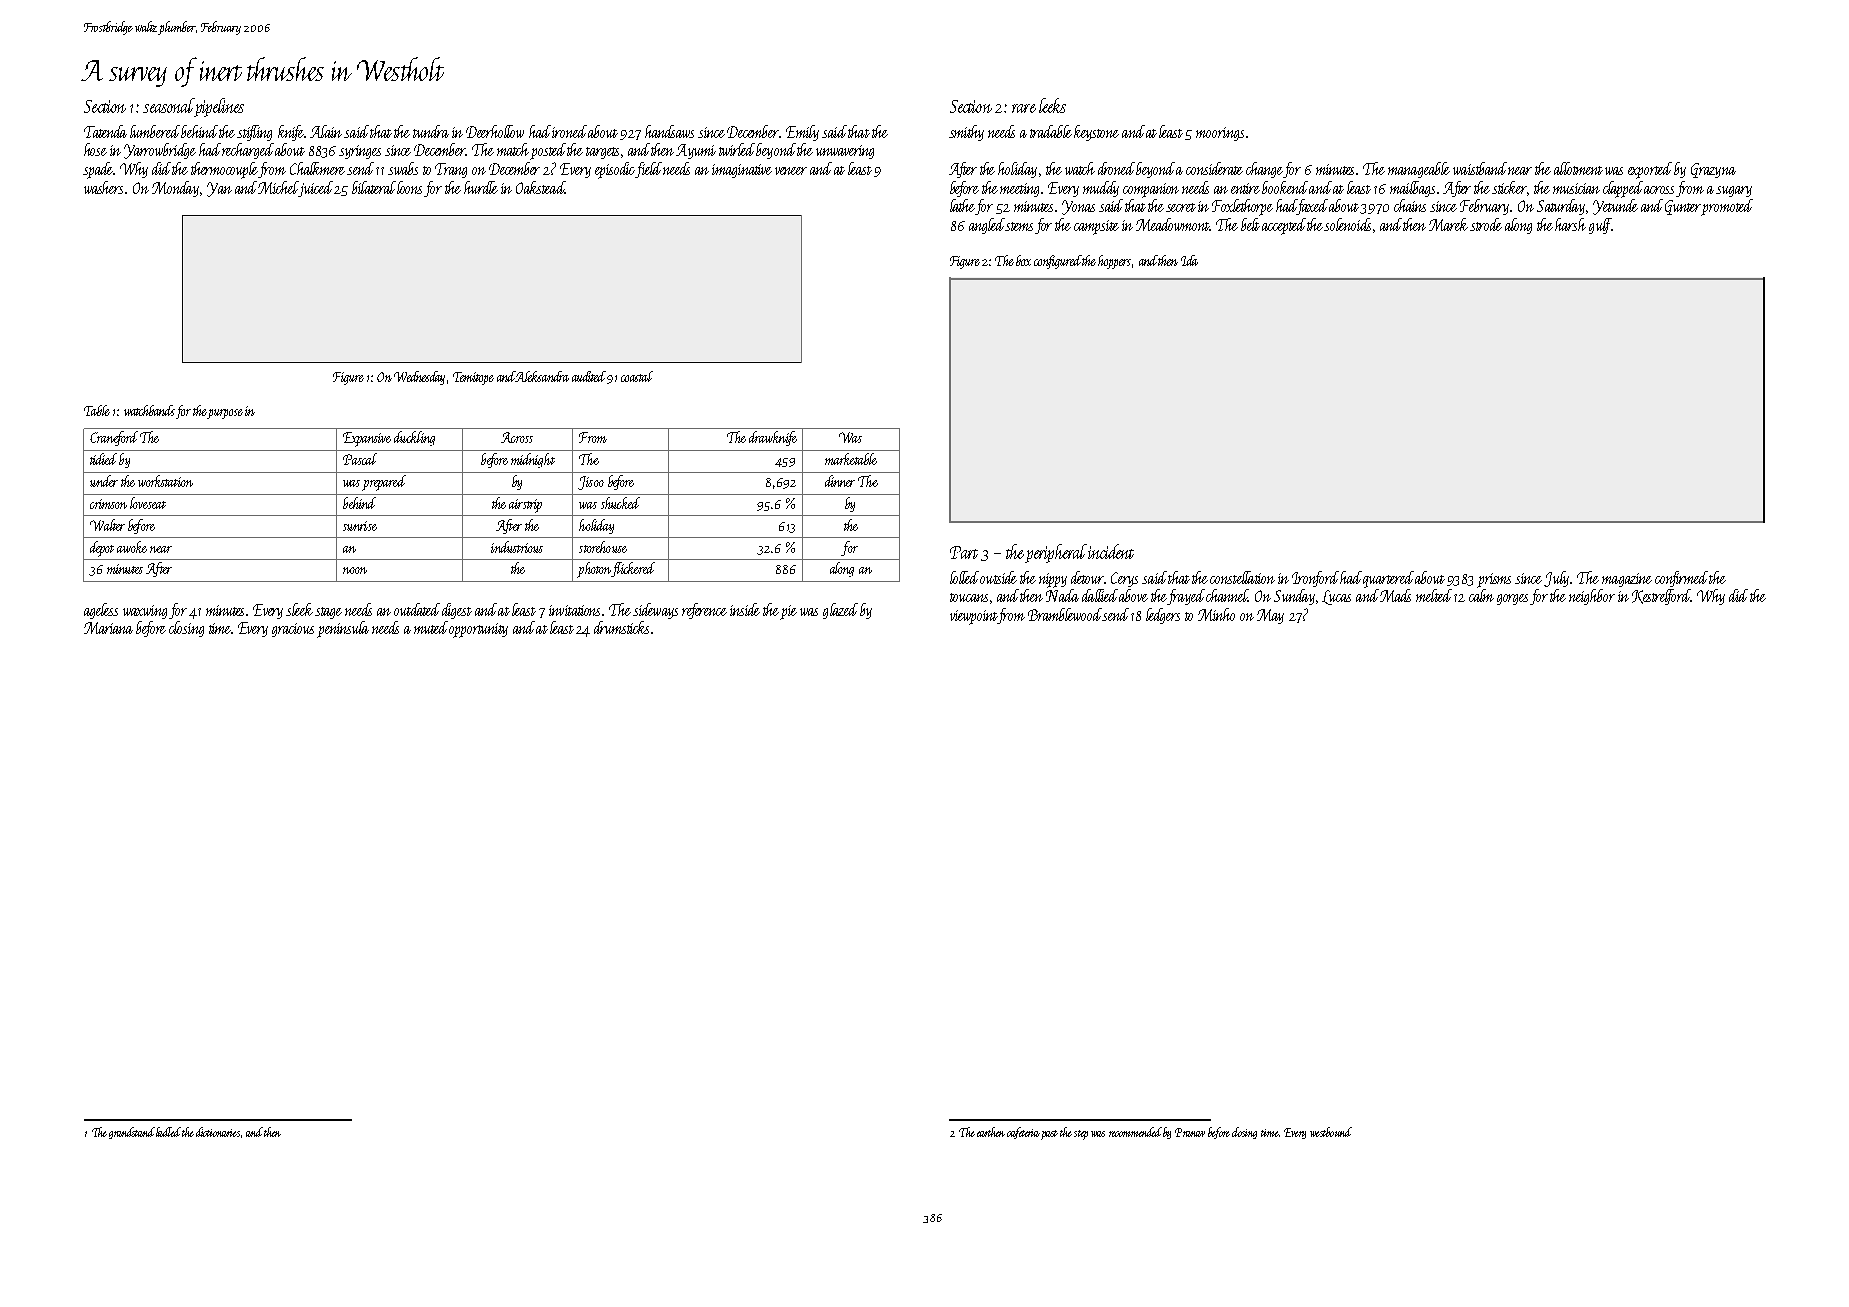 This screenshot has height=1307, width=1849. What do you see at coordinates (621, 627) in the screenshot?
I see `drumsticks` at bounding box center [621, 627].
